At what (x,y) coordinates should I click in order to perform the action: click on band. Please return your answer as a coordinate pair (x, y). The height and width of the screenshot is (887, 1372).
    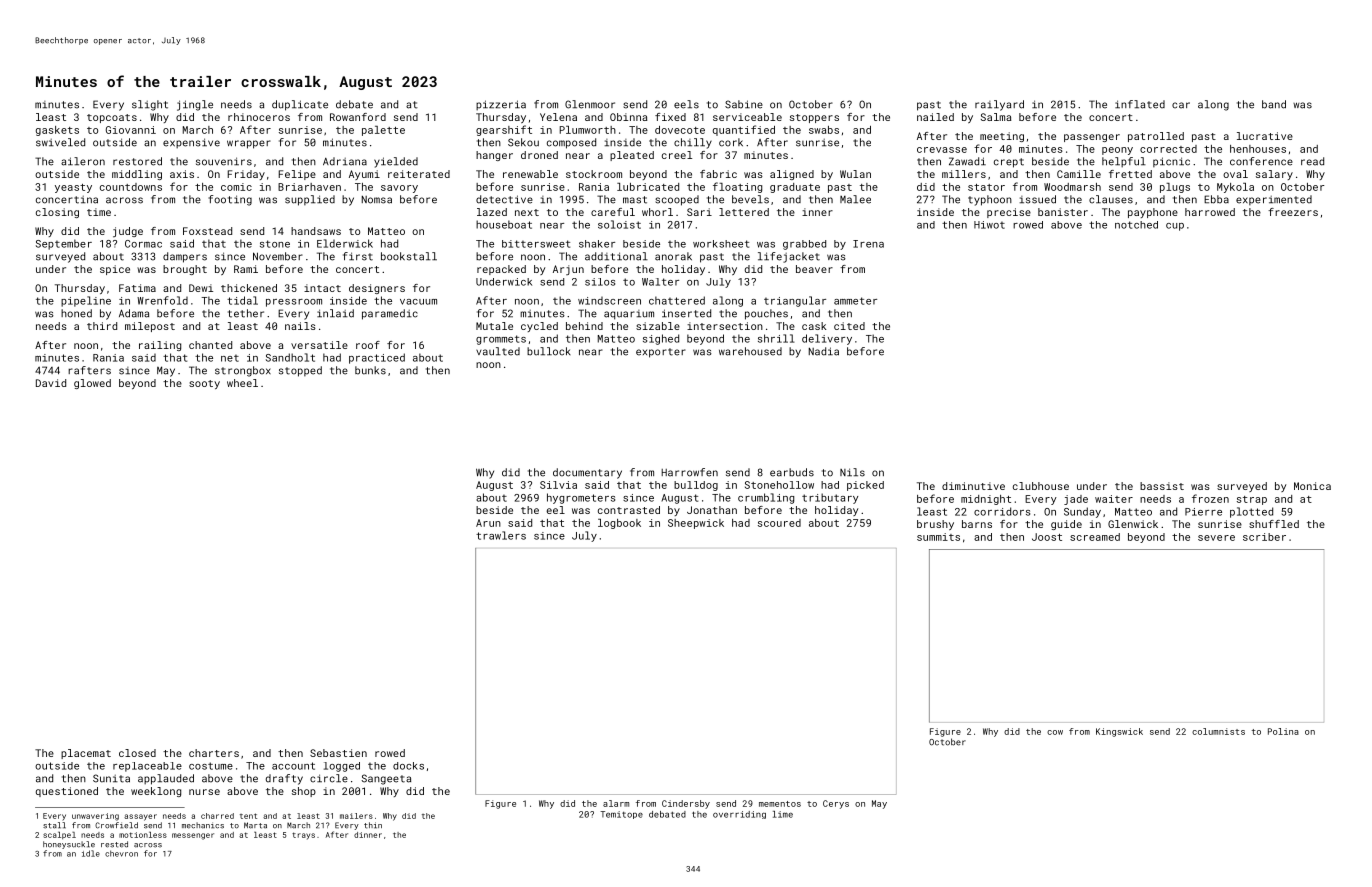
    Looking at the image, I should click on (1274, 104).
